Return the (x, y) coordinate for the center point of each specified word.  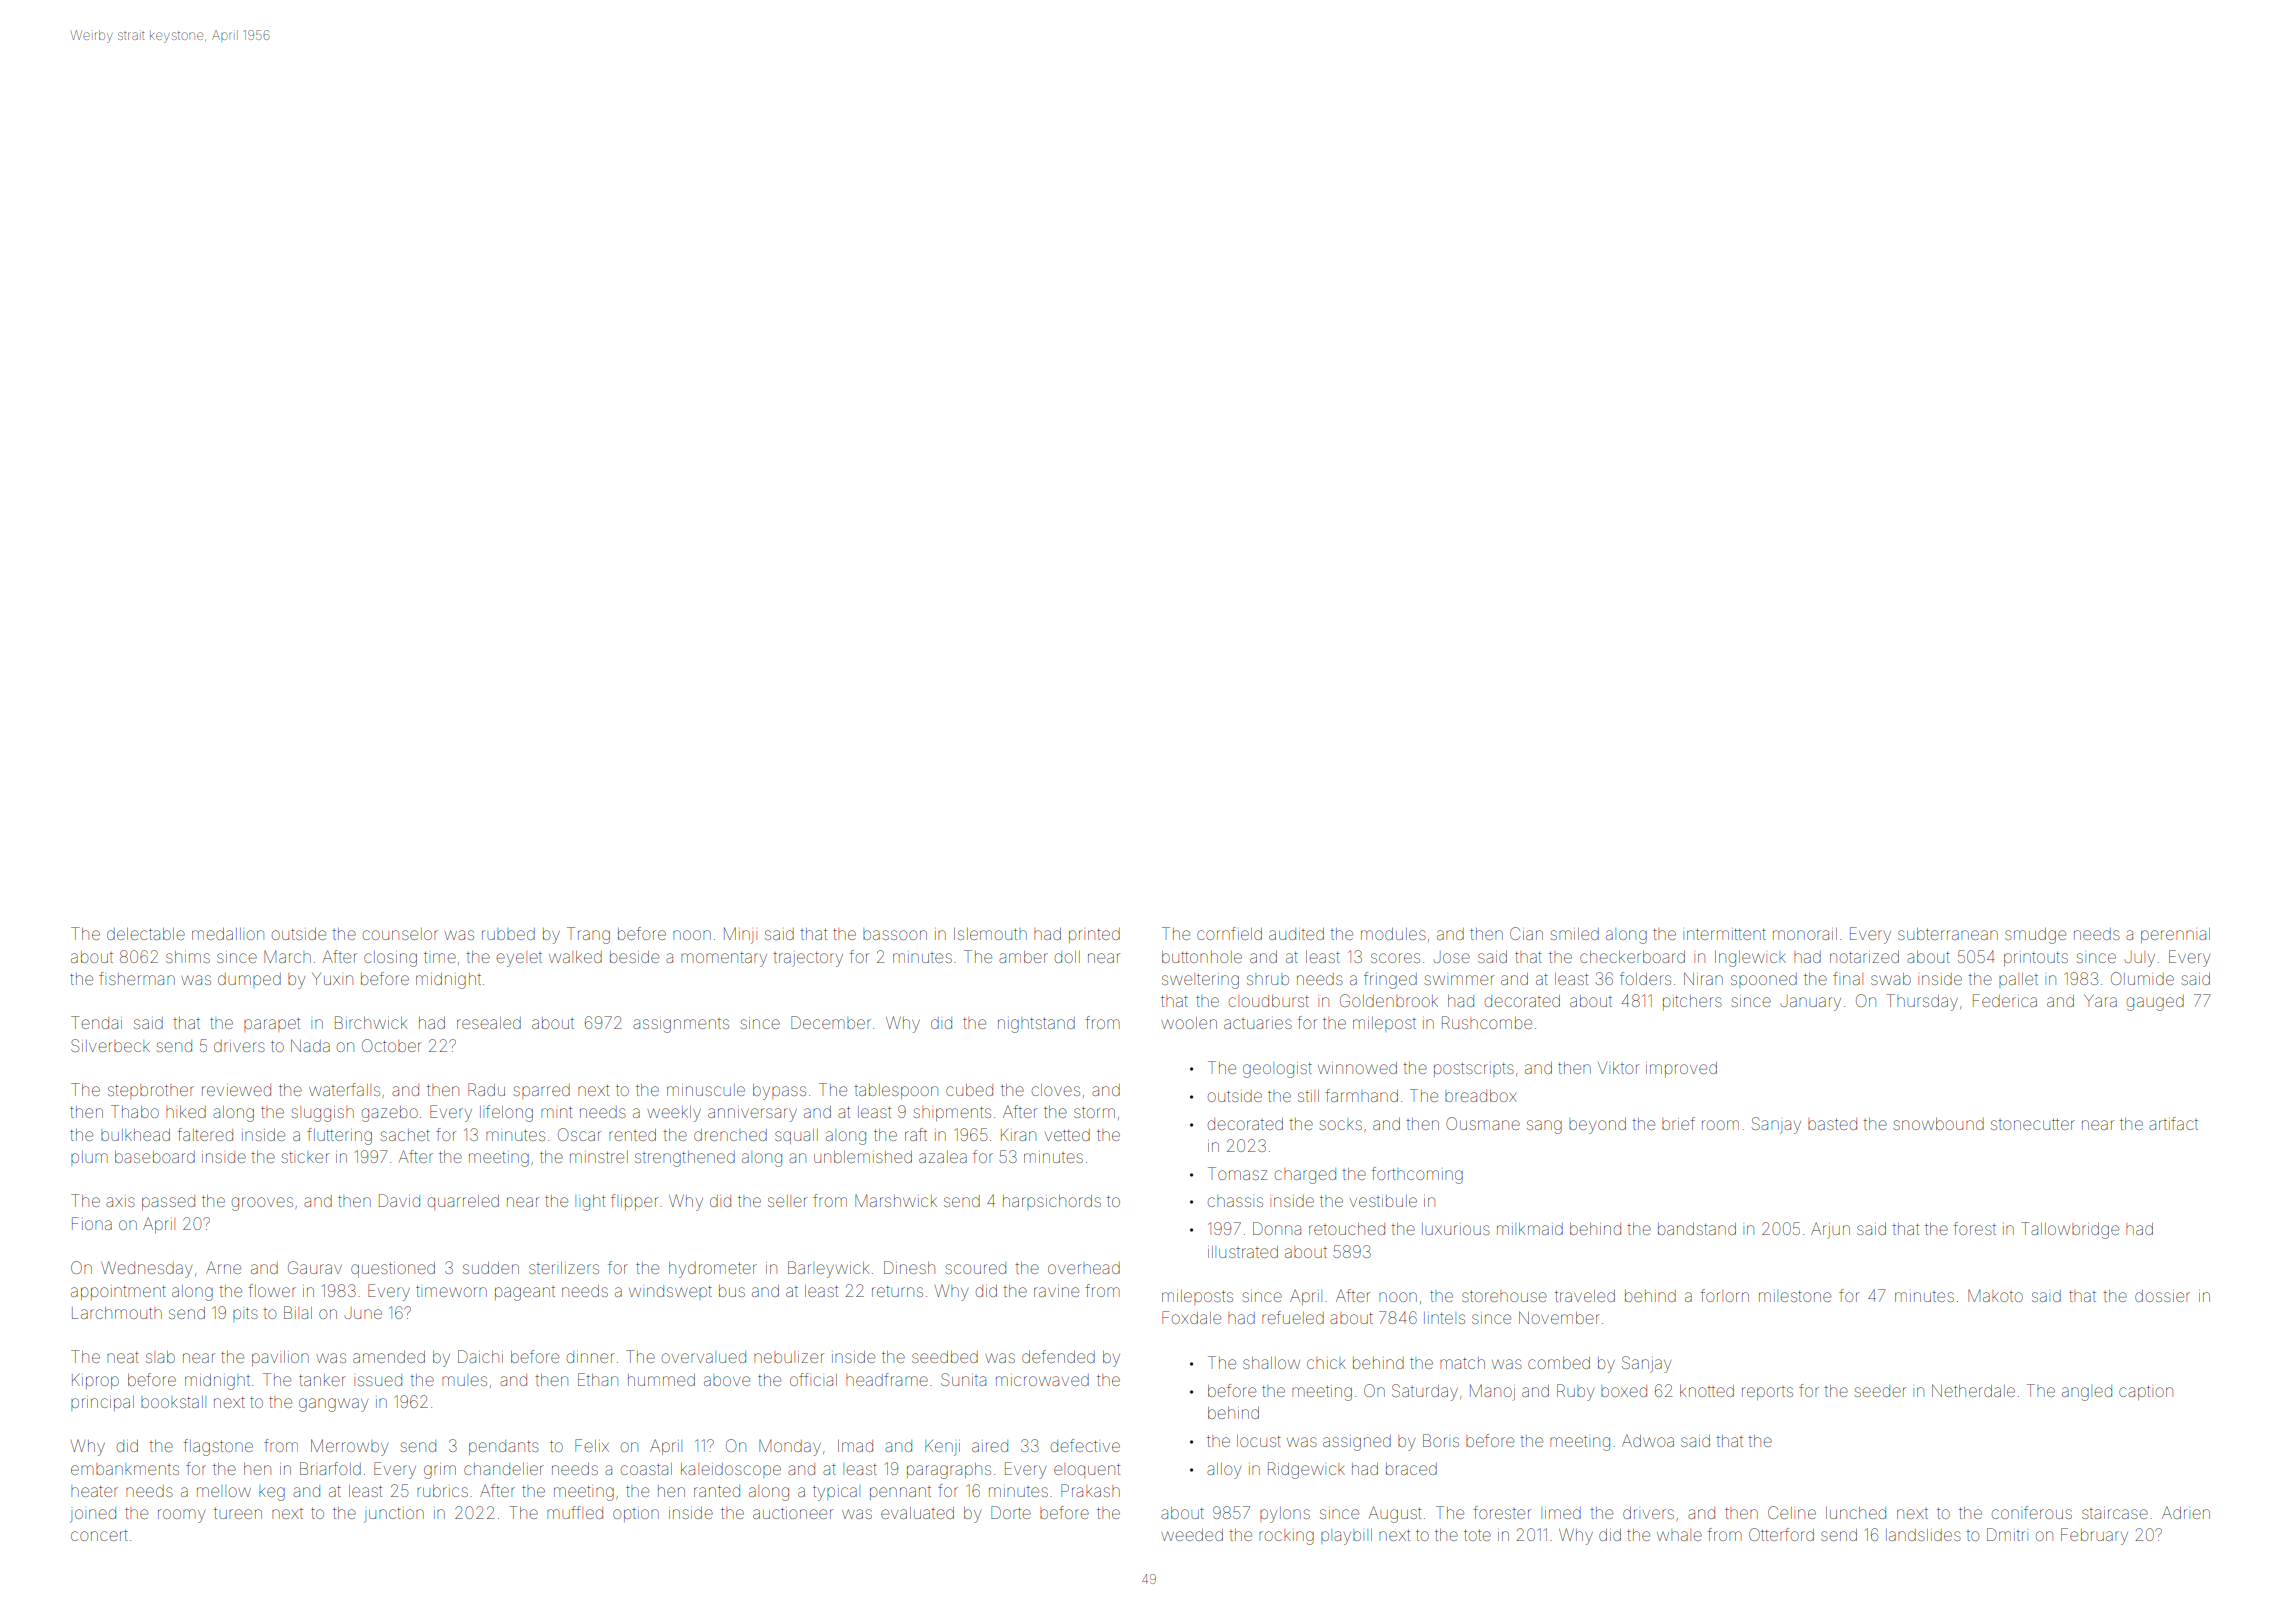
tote (1477, 1535)
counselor (400, 934)
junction (394, 1515)
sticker (305, 1157)
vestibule (1383, 1201)
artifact (2173, 1123)
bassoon (895, 934)
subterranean (1948, 934)
